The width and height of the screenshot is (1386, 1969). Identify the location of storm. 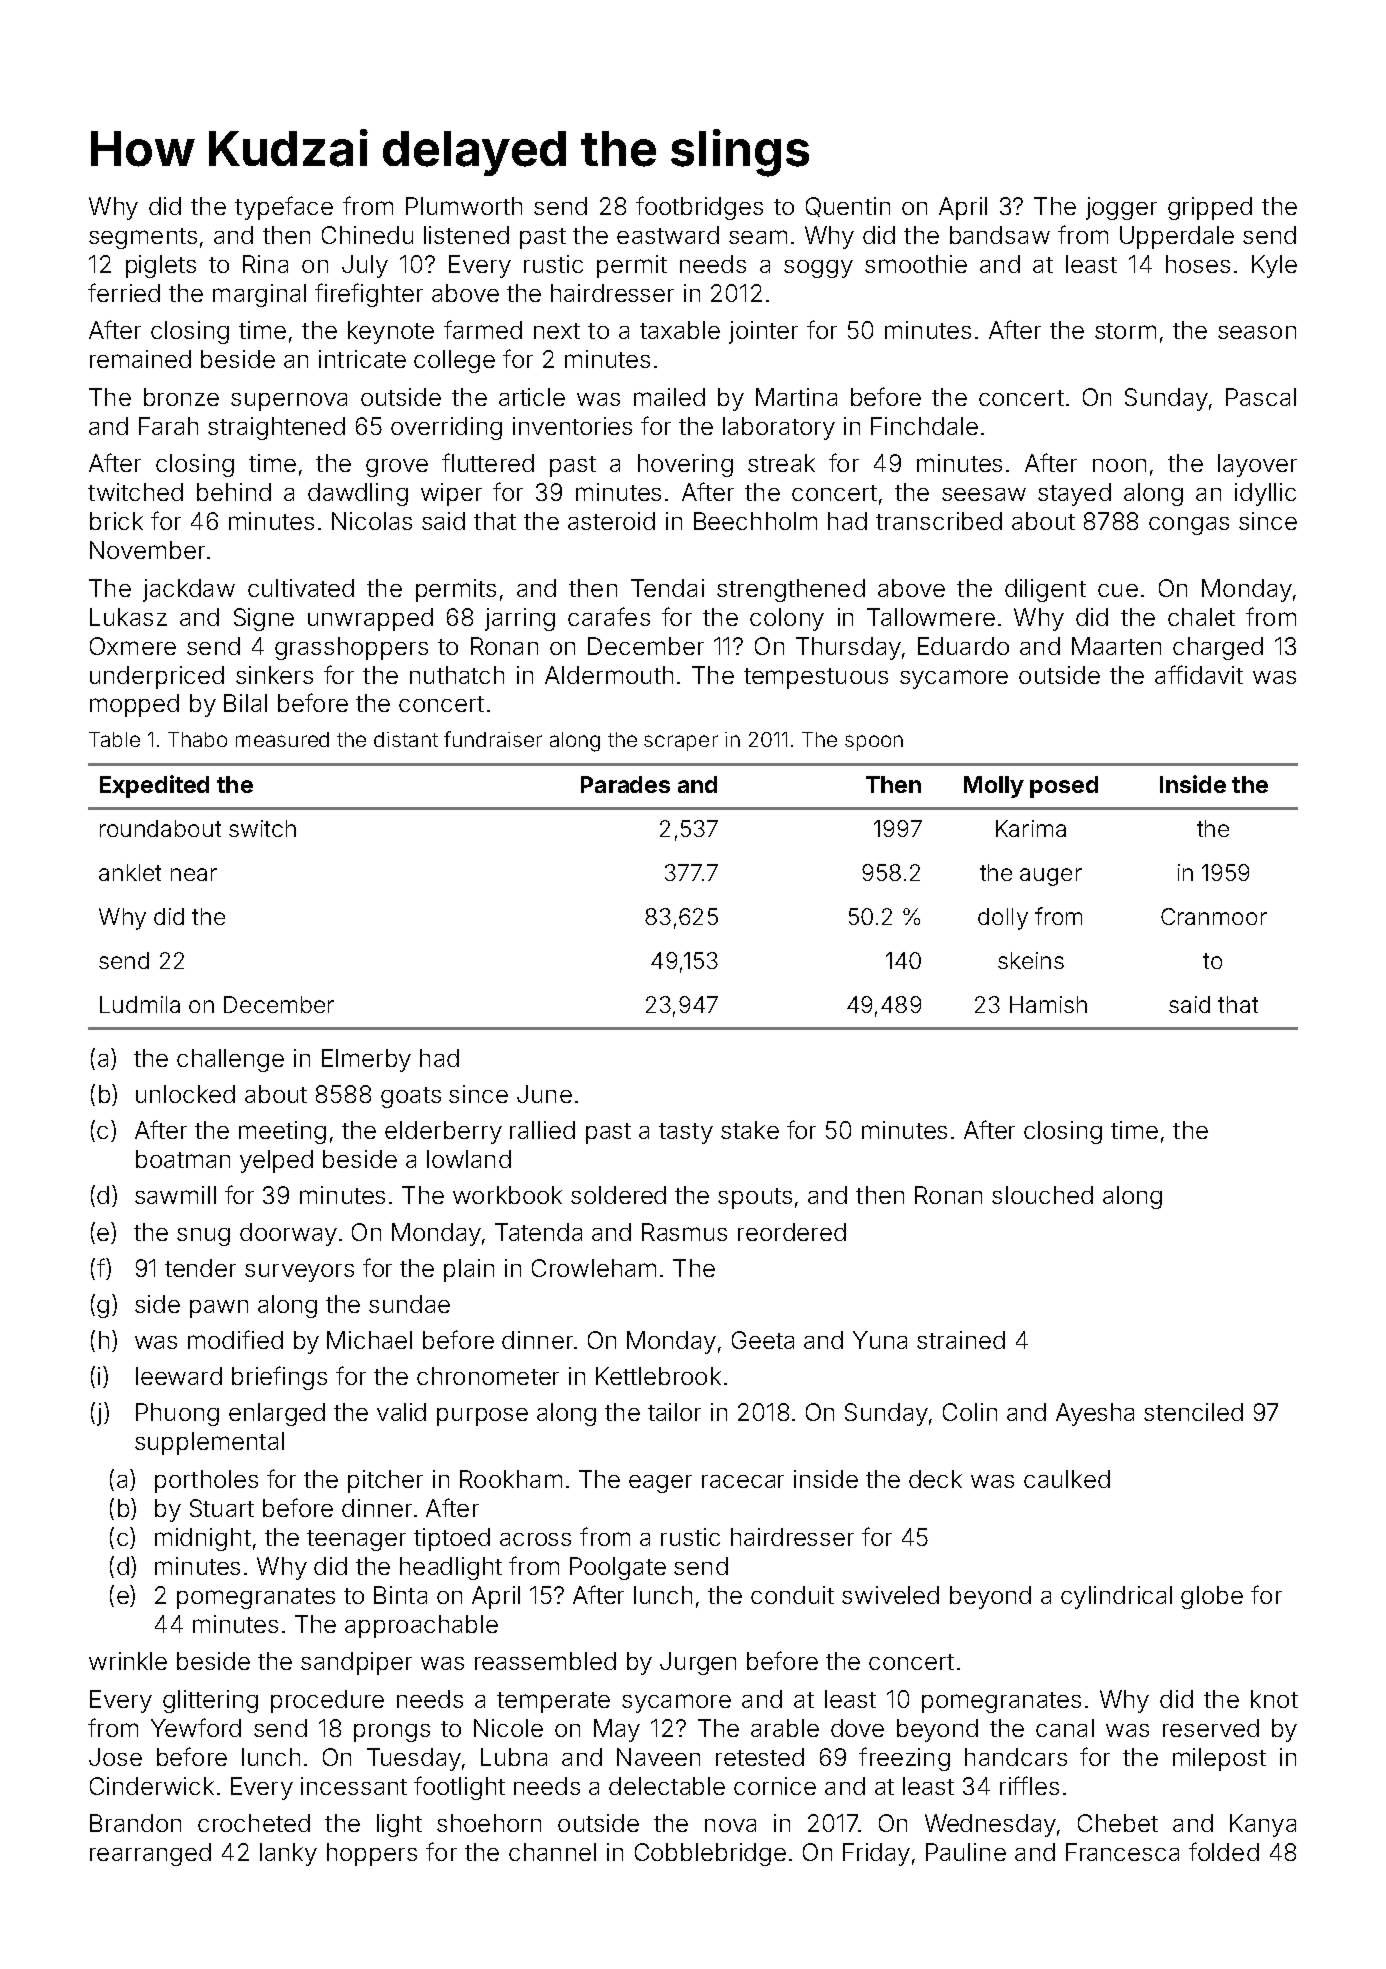
(1125, 331).
